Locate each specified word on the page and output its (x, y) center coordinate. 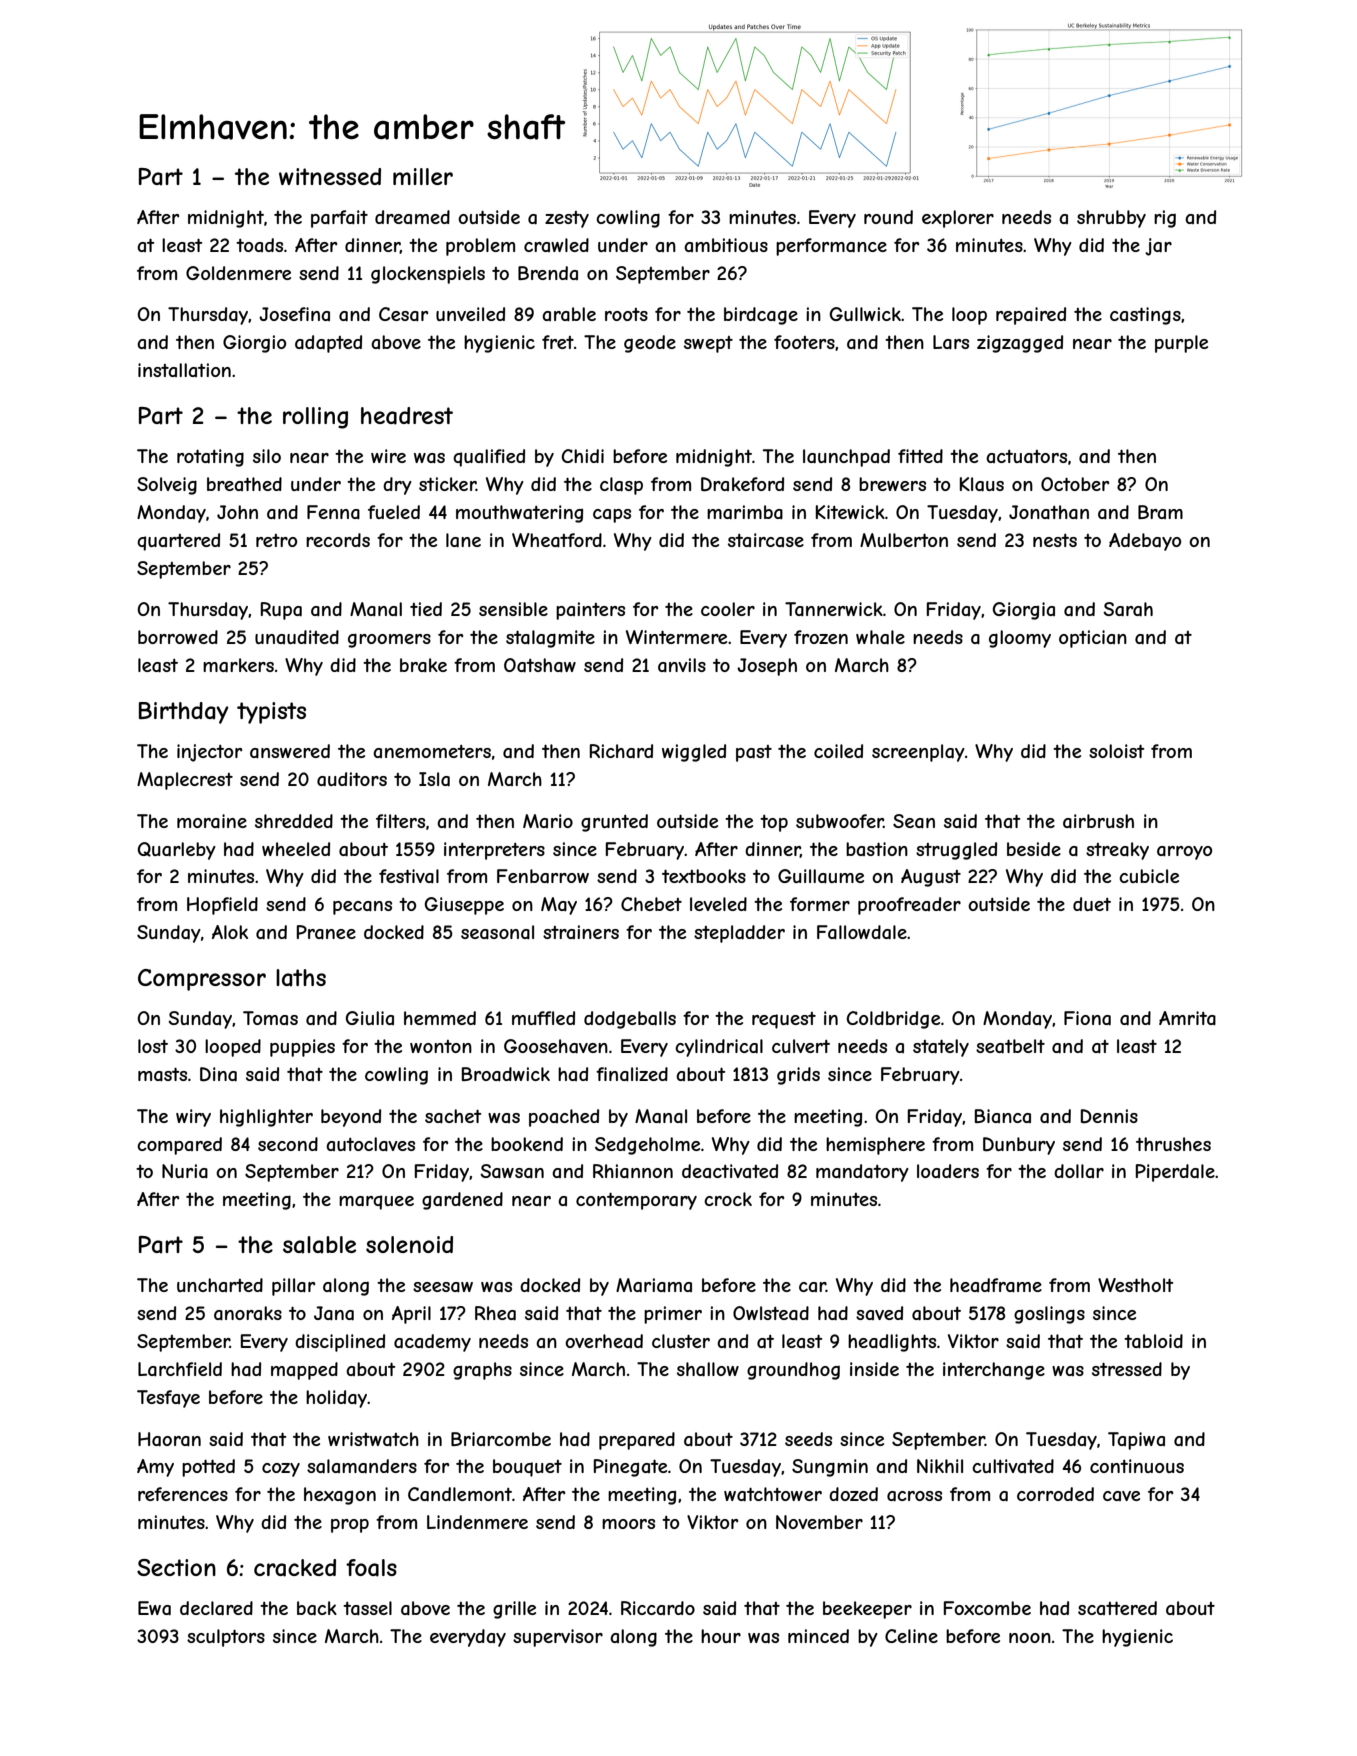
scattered (1117, 1608)
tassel (367, 1608)
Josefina (294, 314)
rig (1165, 219)
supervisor (558, 1638)
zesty (567, 219)
